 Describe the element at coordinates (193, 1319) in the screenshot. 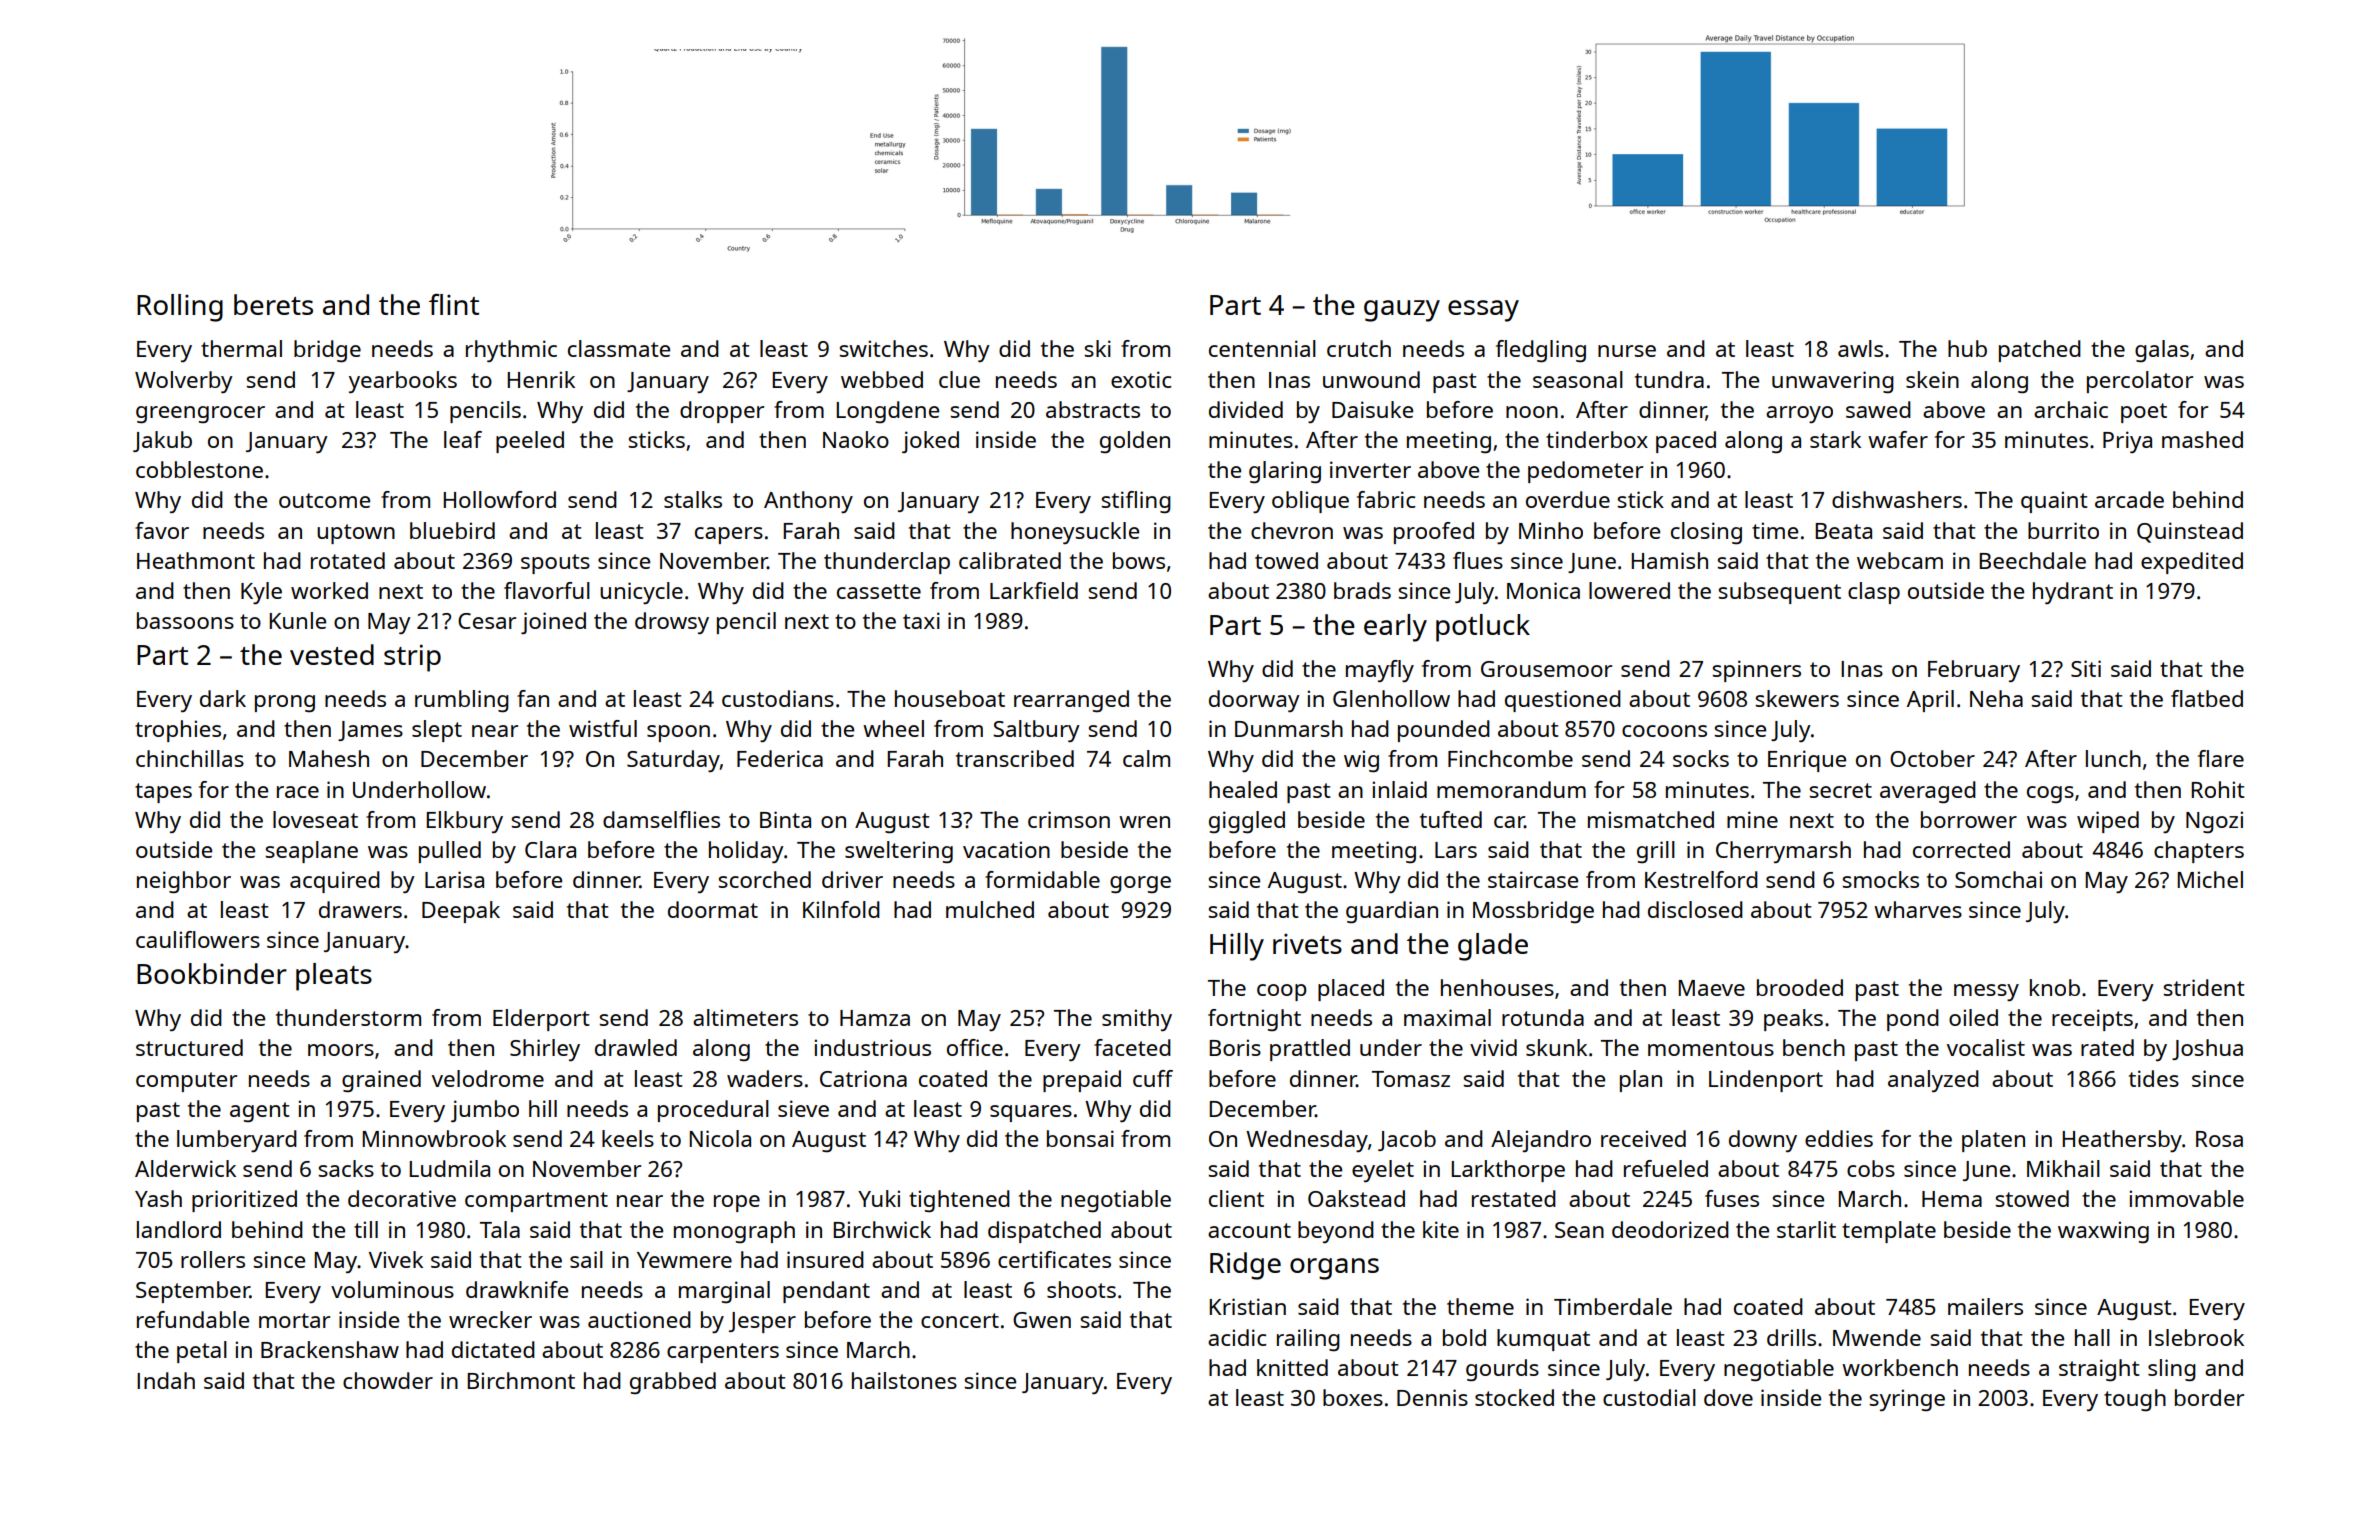

I see `refundable` at that location.
